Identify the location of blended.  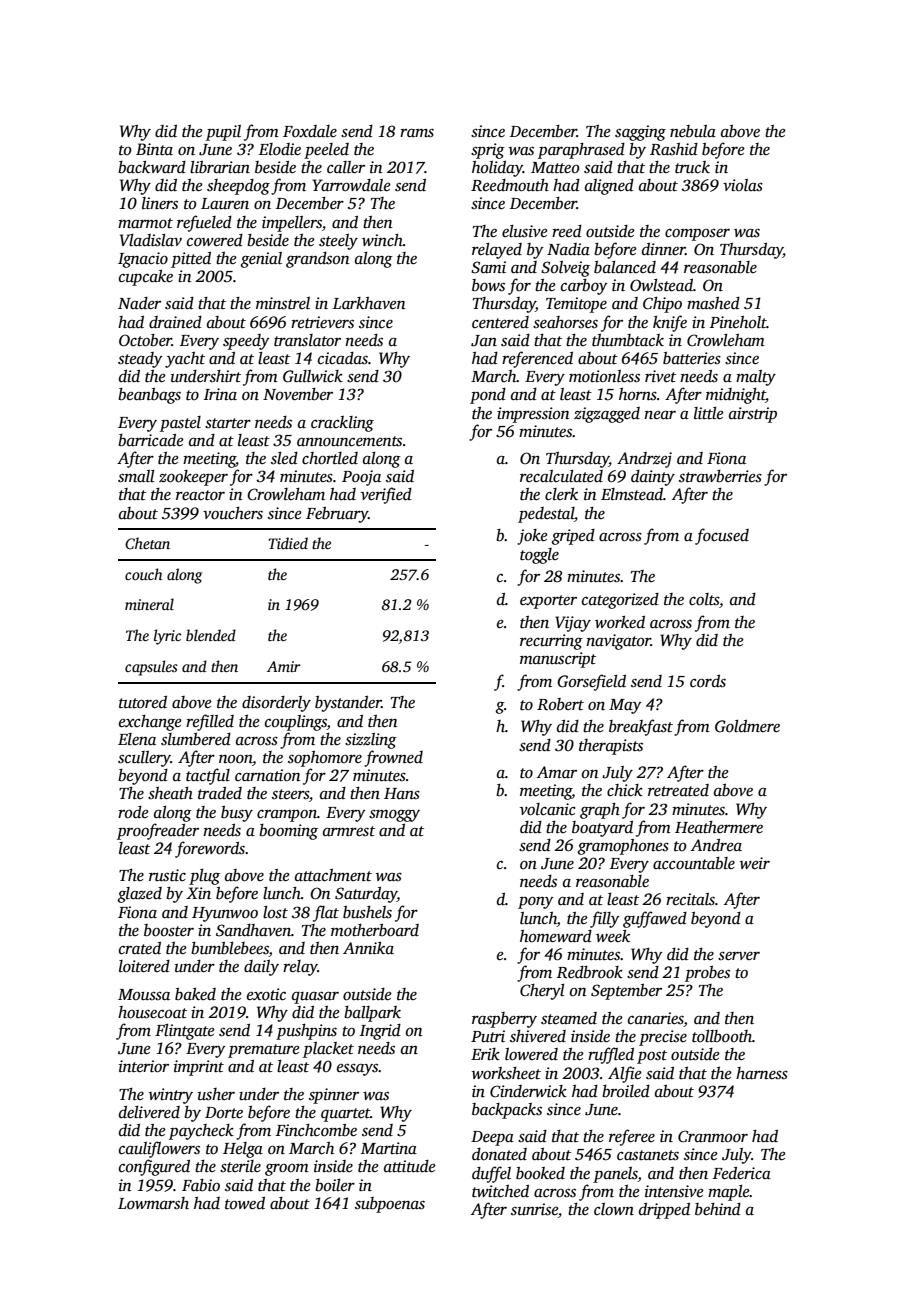
(211, 635).
